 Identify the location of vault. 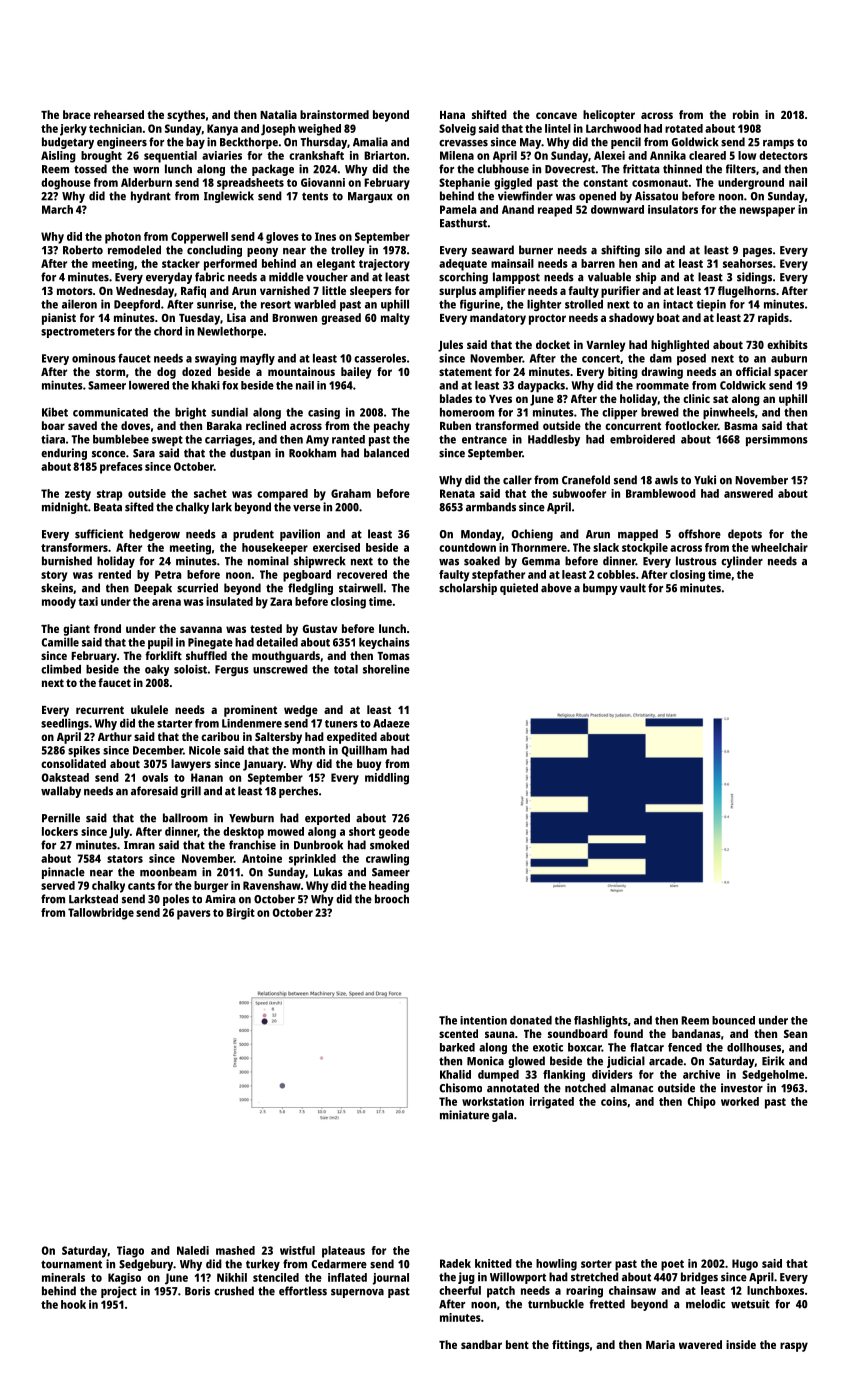
(633, 588).
